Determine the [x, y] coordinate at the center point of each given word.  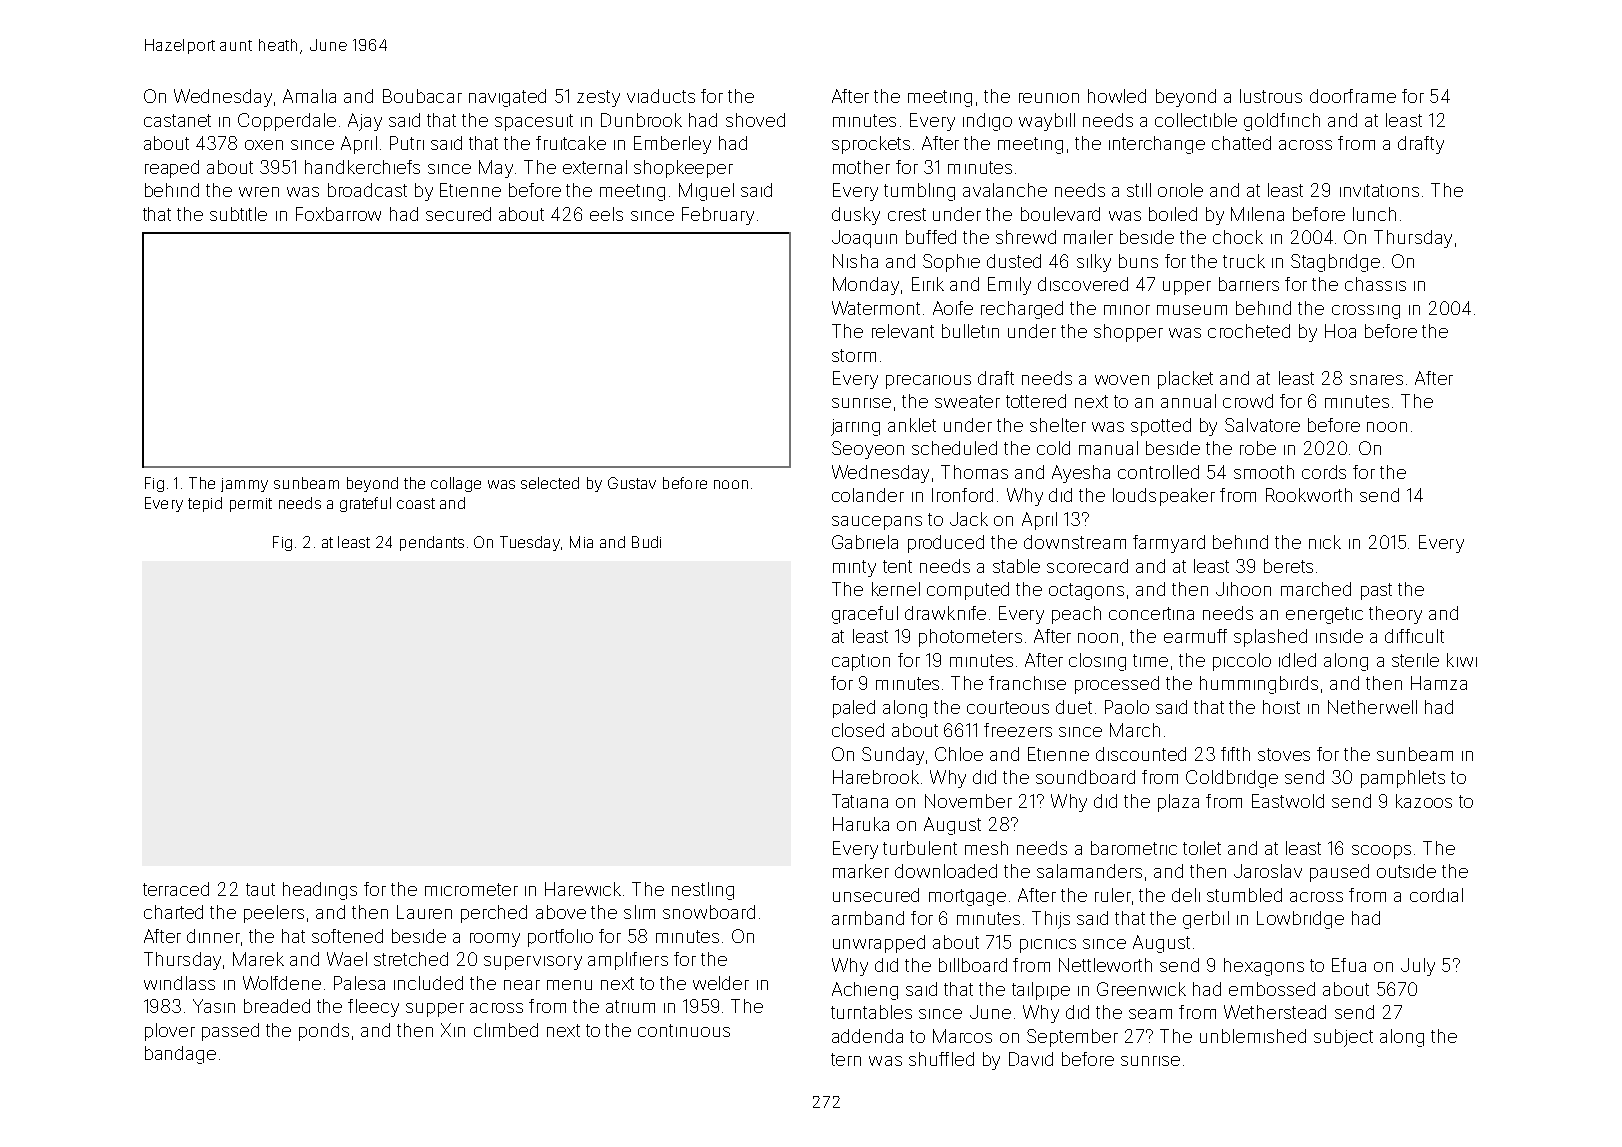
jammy [244, 485]
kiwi [1462, 660]
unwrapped [879, 944]
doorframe [1353, 96]
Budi [646, 542]
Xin [453, 1030]
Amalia [309, 96]
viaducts [661, 96]
